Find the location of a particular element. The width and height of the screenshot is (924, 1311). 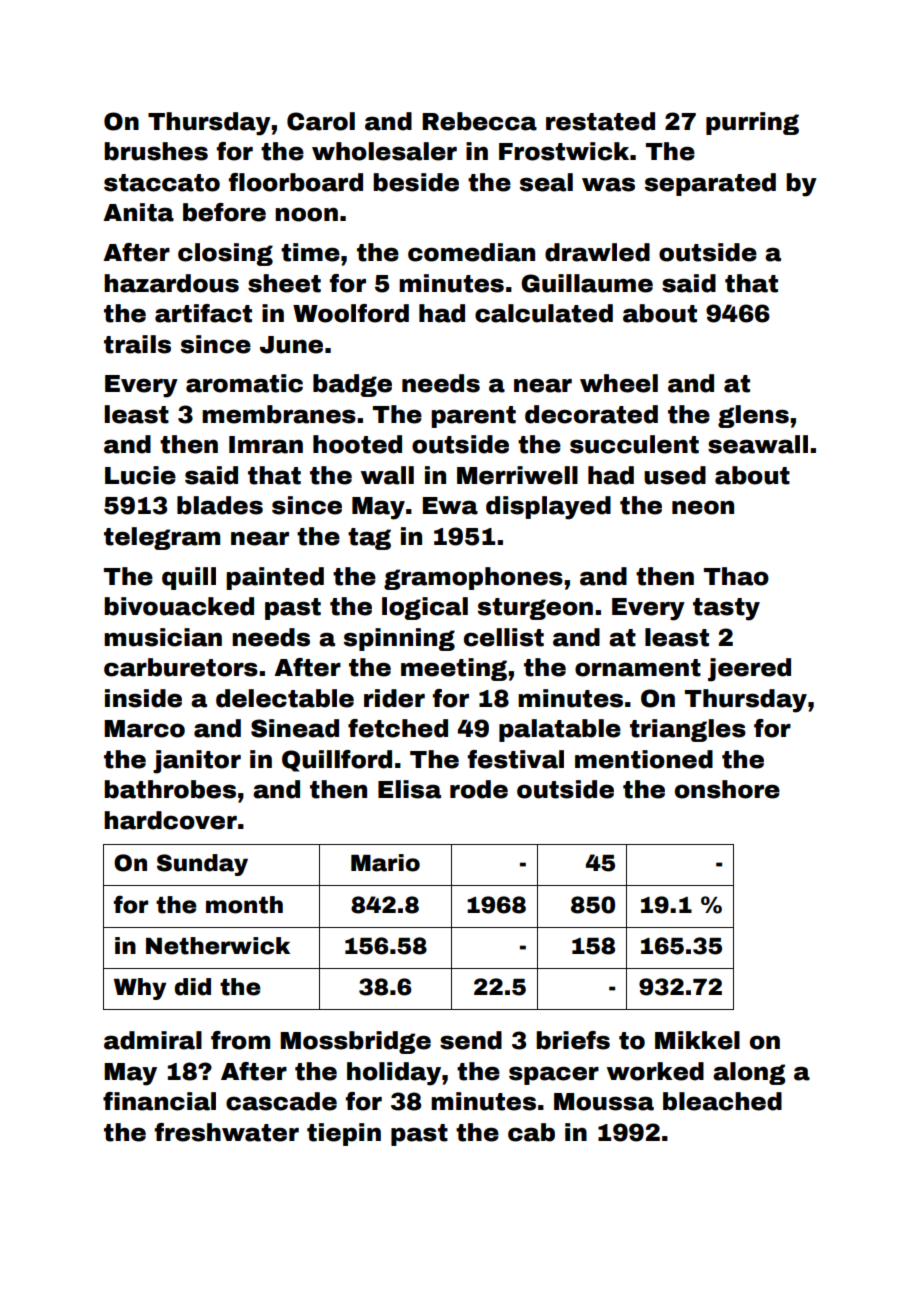

wholesaler is located at coordinates (384, 151).
